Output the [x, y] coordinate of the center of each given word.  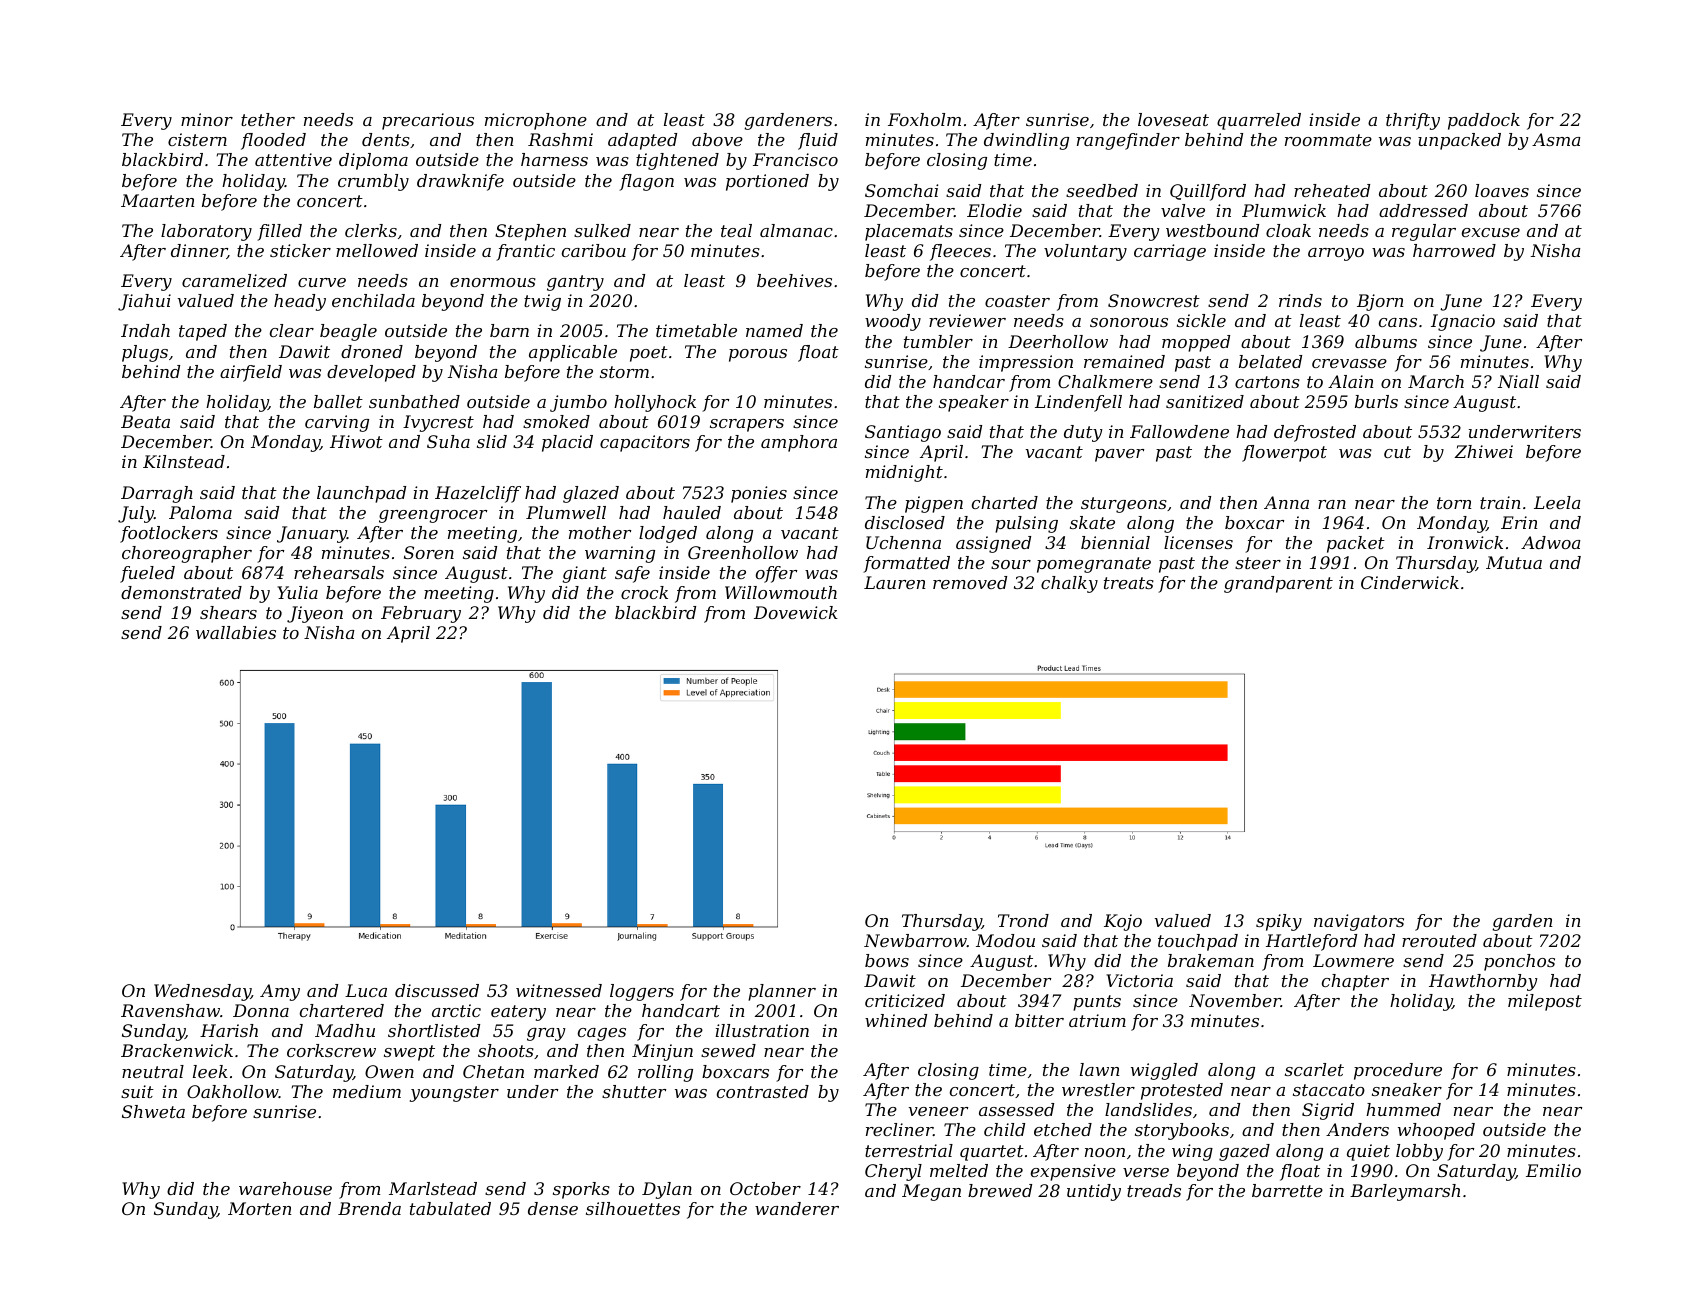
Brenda [369, 1208]
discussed [437, 990]
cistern [197, 139]
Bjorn [1380, 302]
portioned [767, 182]
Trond [1023, 920]
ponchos [1519, 962]
